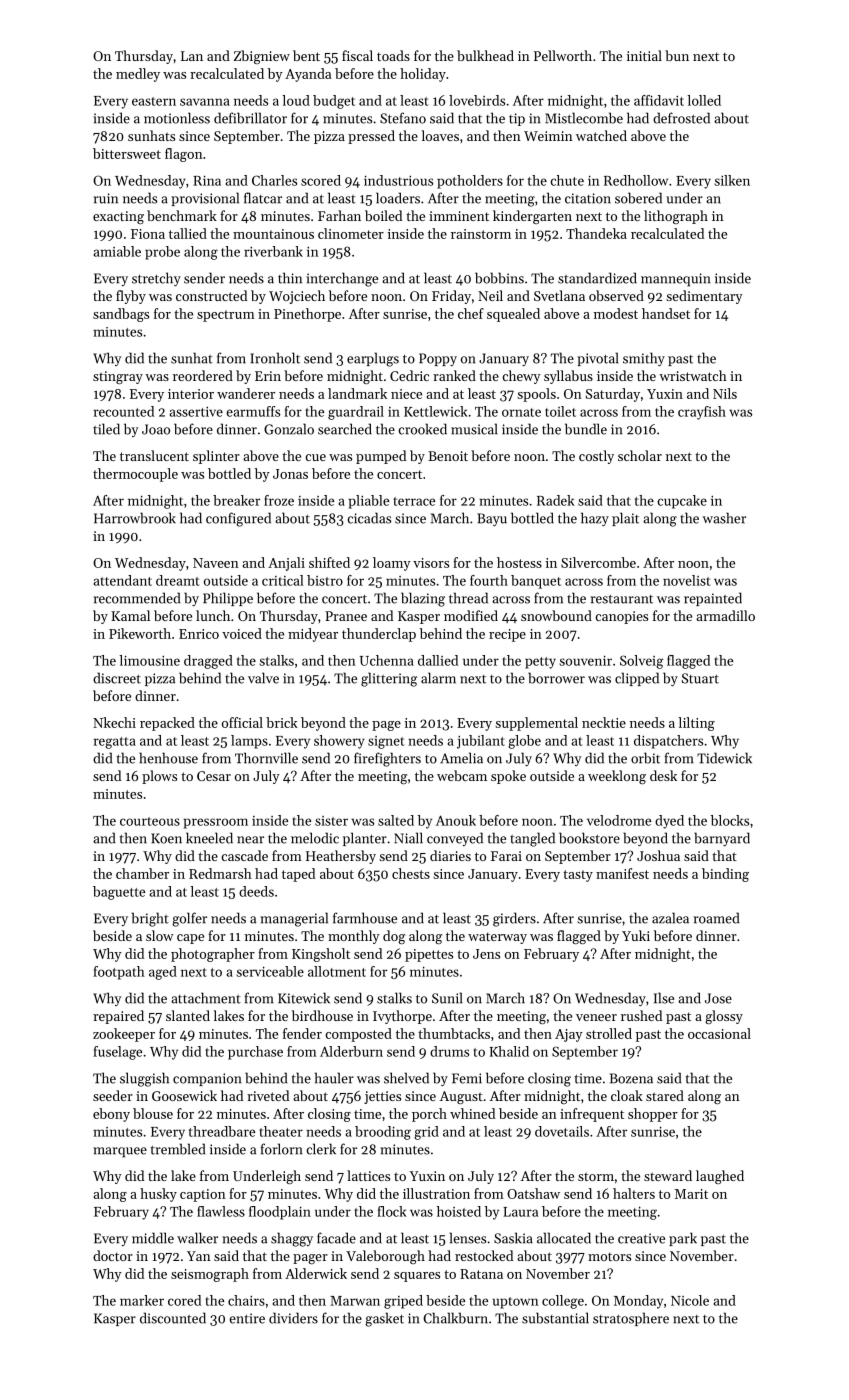  I want to click on tallied, so click(188, 233).
